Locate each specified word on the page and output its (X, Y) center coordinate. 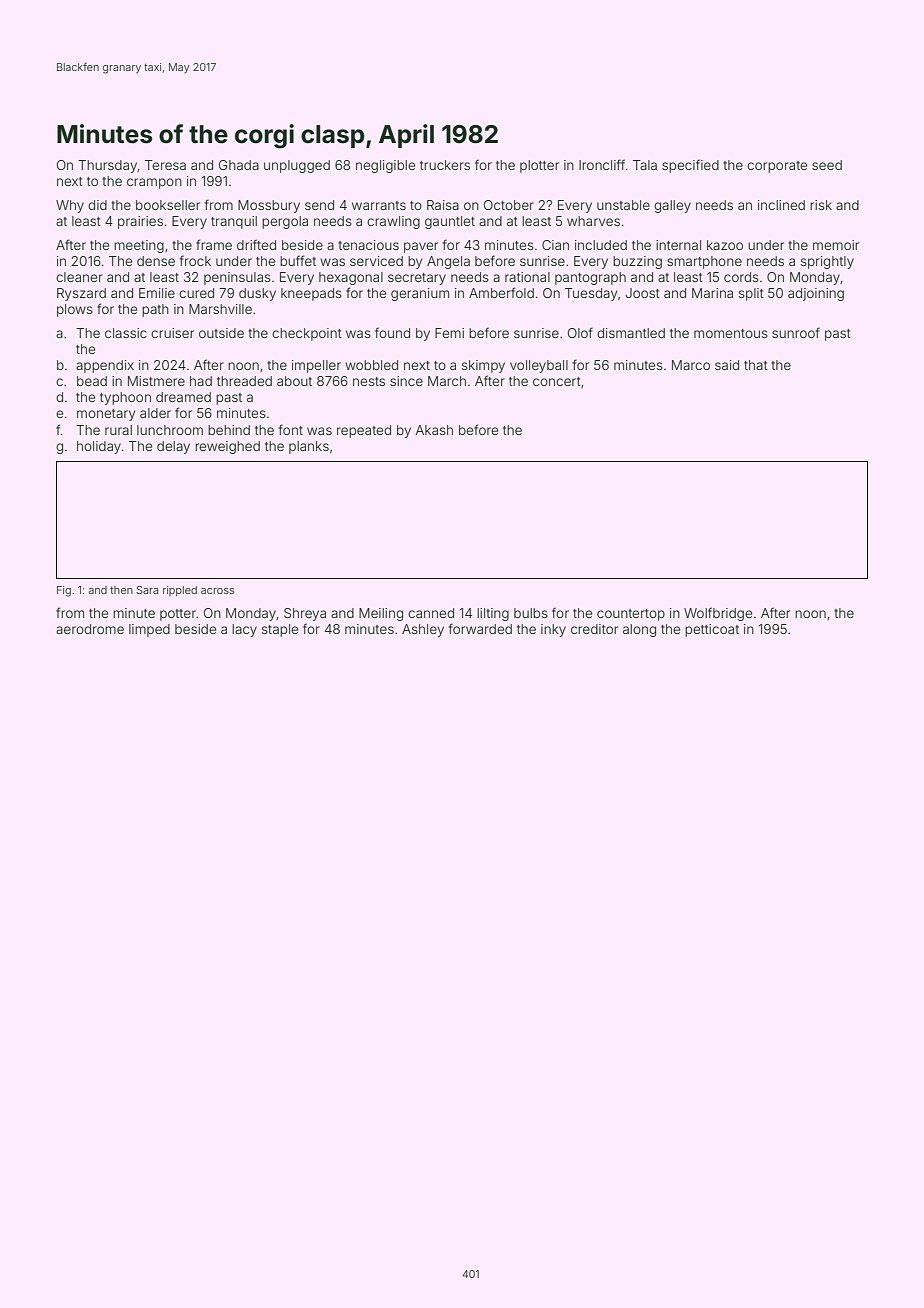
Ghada (239, 165)
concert (557, 381)
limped (149, 630)
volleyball (539, 366)
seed (827, 165)
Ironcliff (602, 164)
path (155, 310)
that (756, 365)
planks (309, 447)
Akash (434, 430)
